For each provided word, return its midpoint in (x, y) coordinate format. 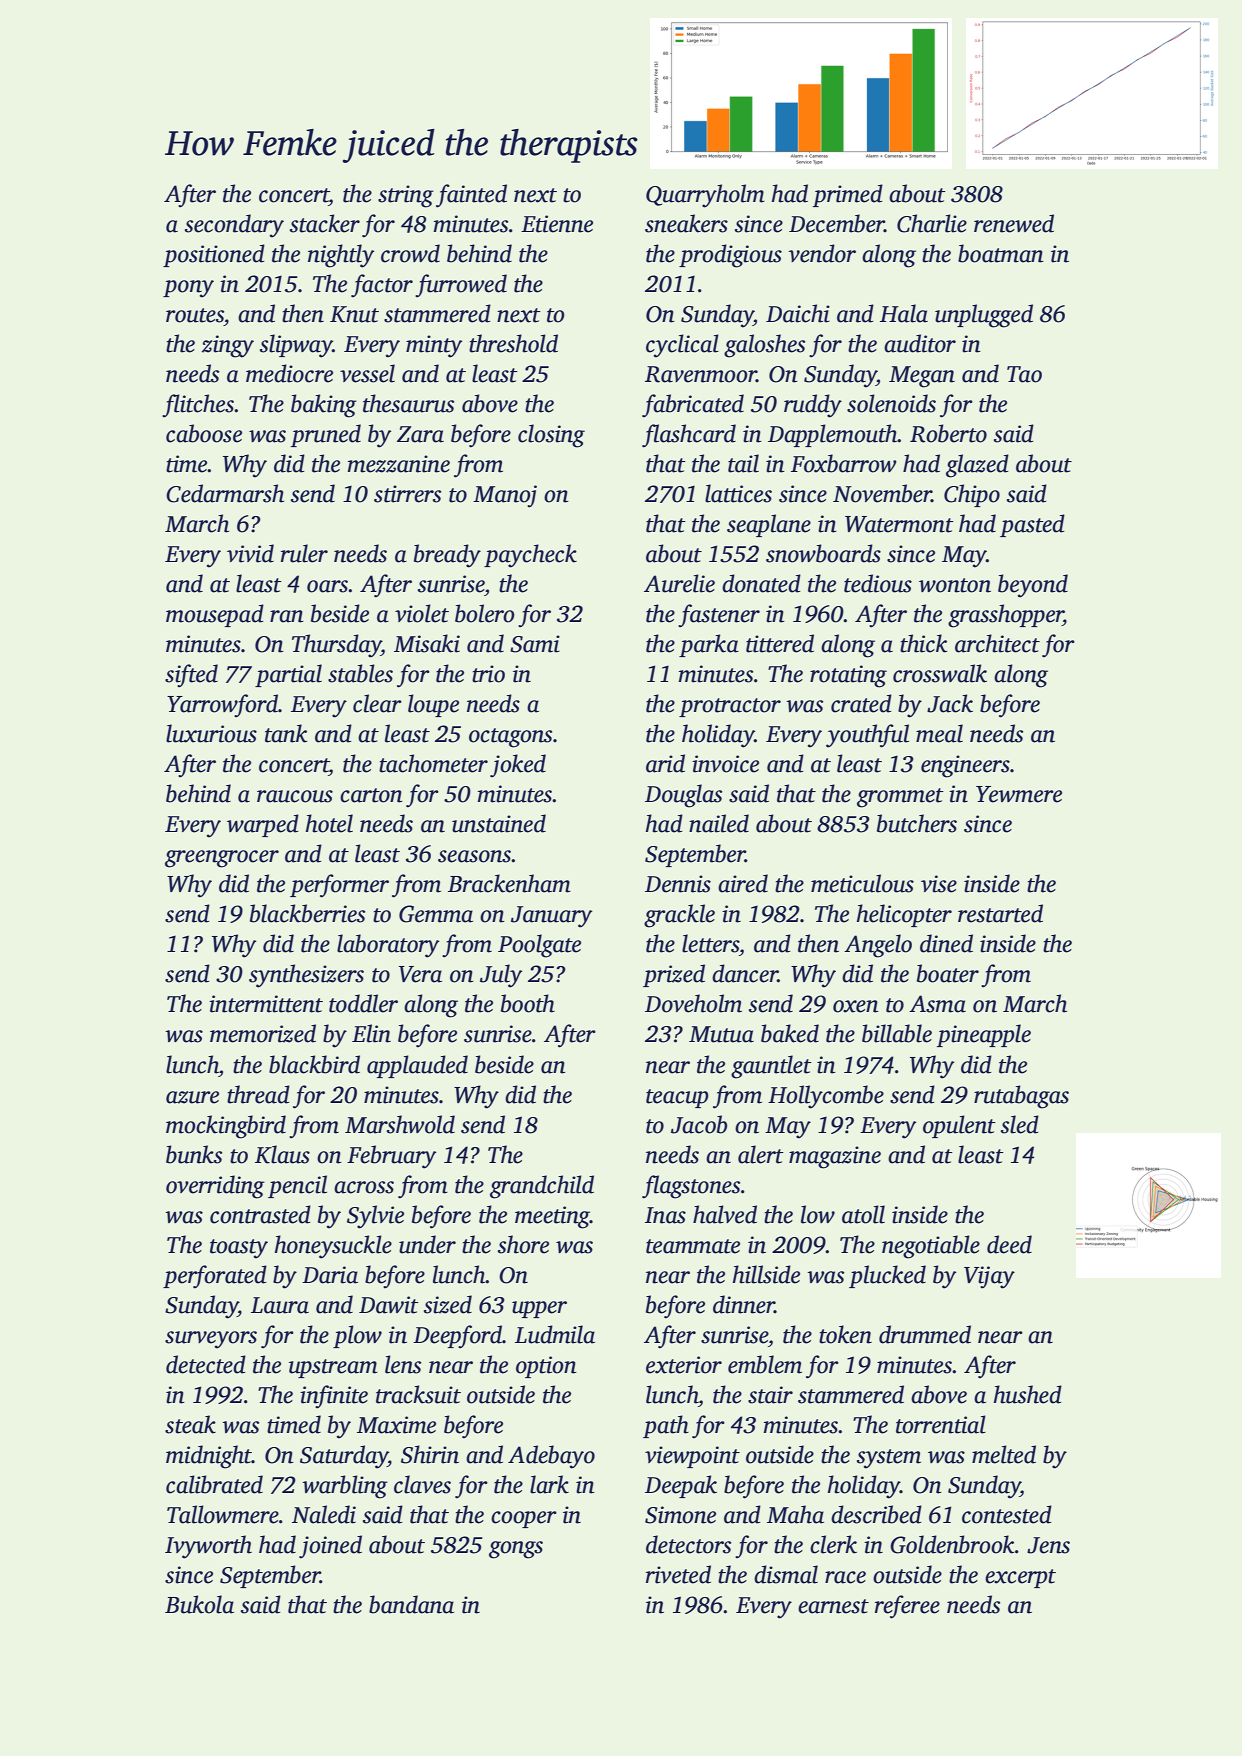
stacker (325, 223)
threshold (513, 343)
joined (330, 1547)
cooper (524, 1519)
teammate (693, 1246)
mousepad (215, 615)
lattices (738, 493)
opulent (959, 1126)
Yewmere (1019, 794)
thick (923, 643)
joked (518, 766)
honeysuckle (333, 1247)
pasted (1032, 525)
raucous (295, 796)
